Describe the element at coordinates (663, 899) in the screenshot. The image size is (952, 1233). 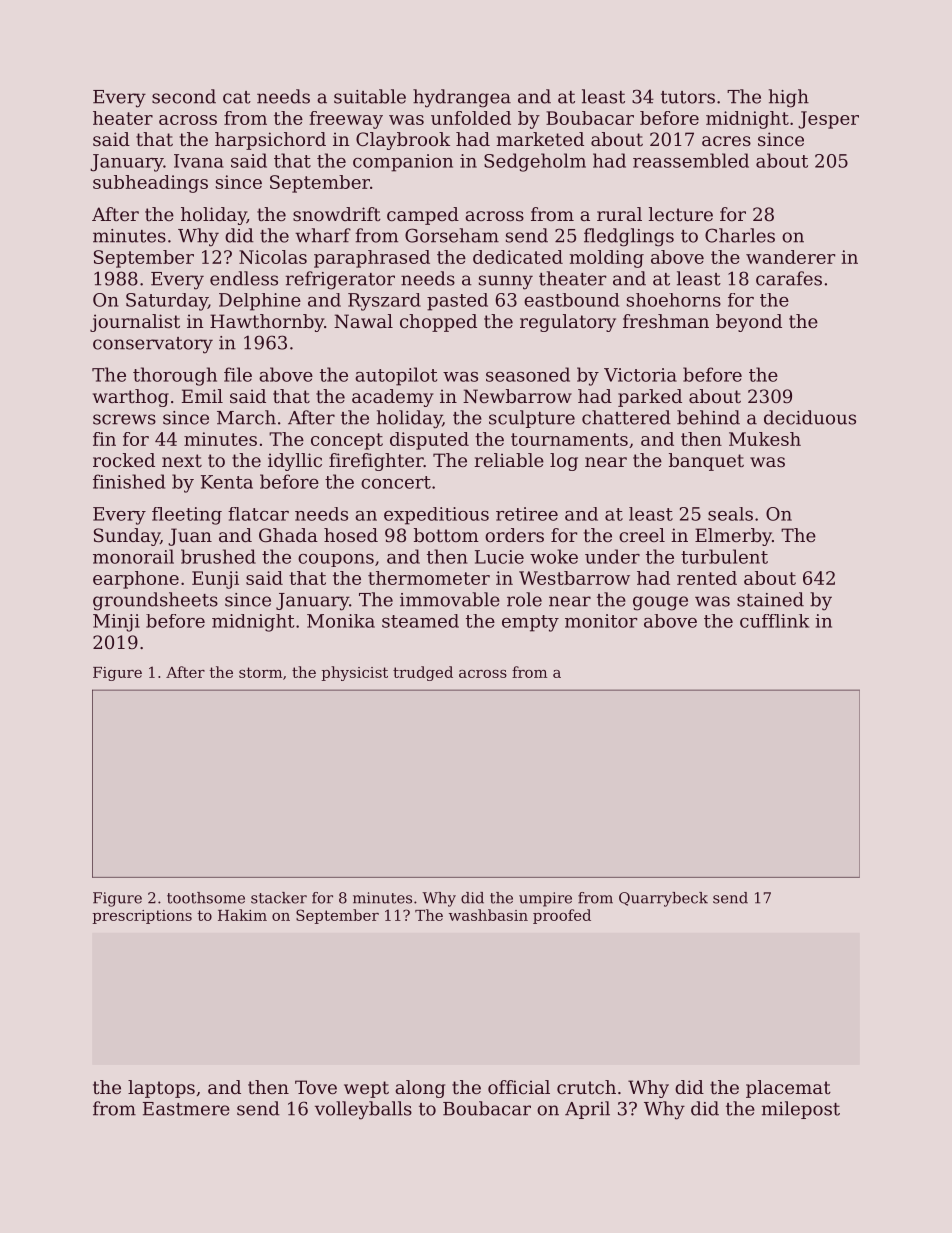
I see `Quarrybeck` at that location.
